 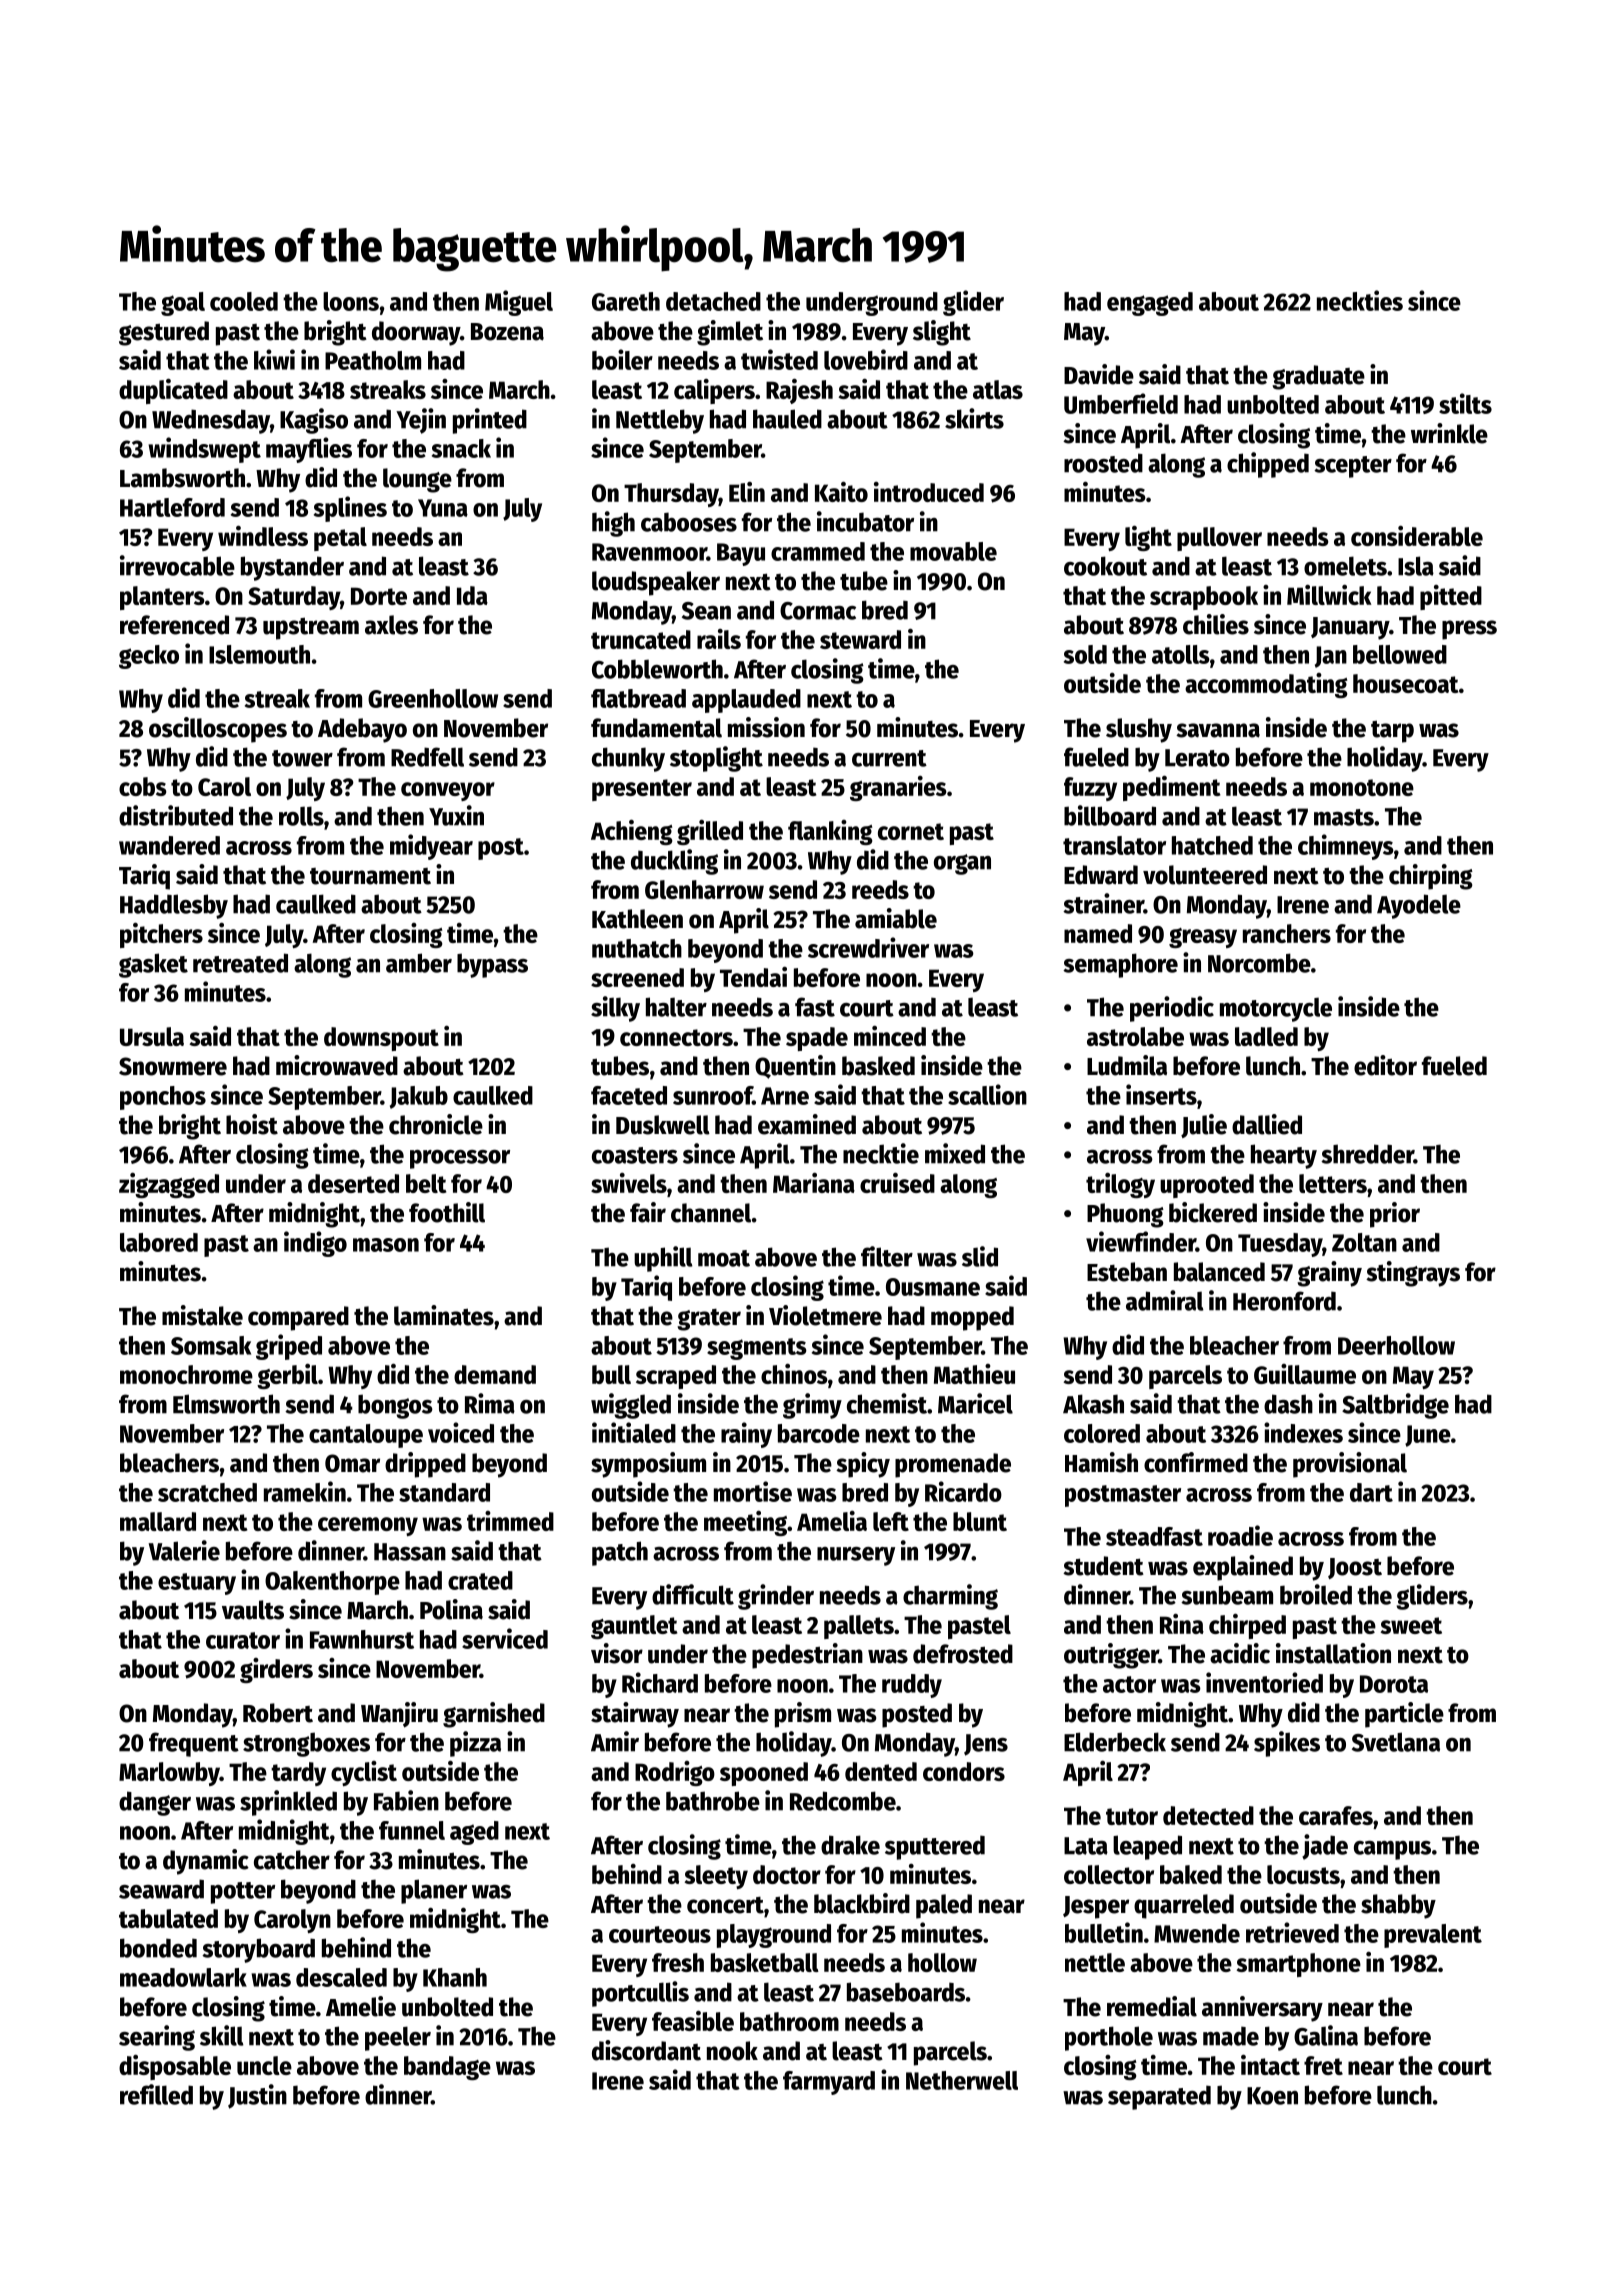 I want to click on Sean, so click(x=706, y=611).
